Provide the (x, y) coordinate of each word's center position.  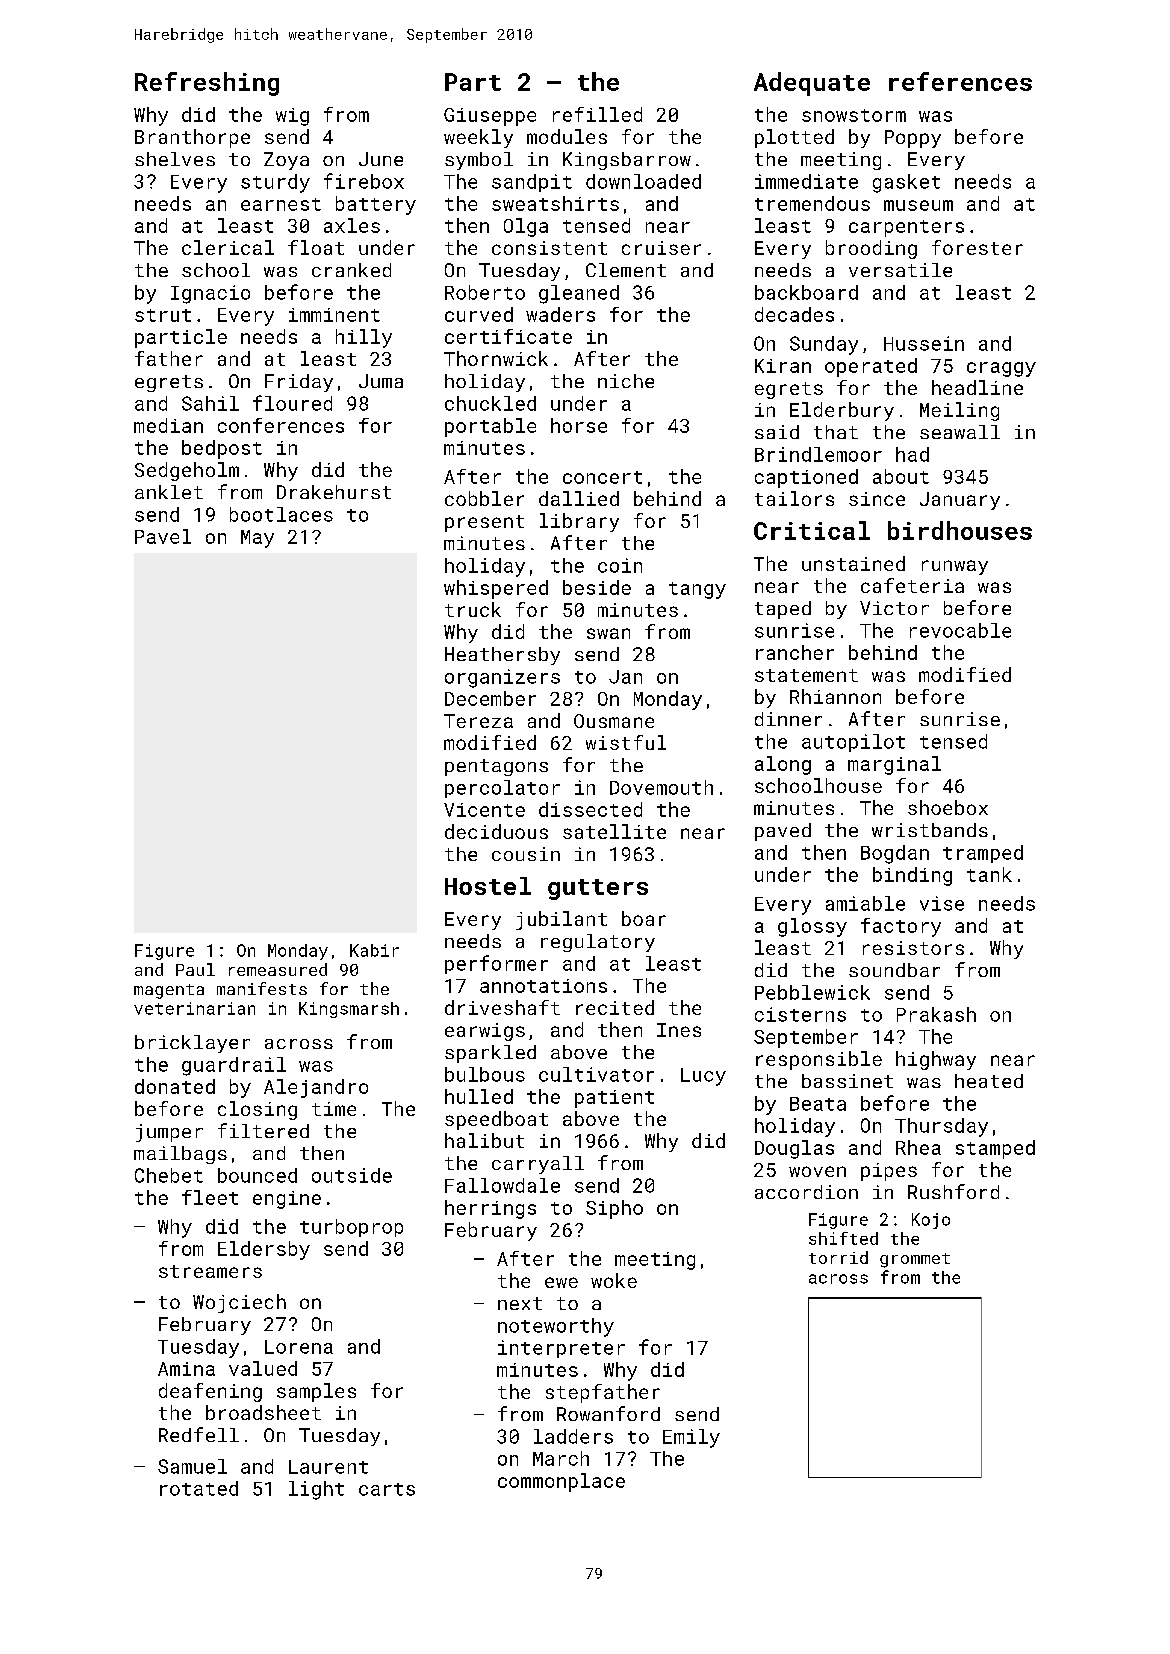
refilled (597, 114)
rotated (199, 1488)
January (960, 501)
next (520, 1303)
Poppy (913, 139)
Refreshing (207, 84)
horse (579, 425)
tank (989, 874)
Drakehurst (334, 492)
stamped (995, 1149)
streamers (210, 1271)
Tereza (478, 721)
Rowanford (608, 1413)
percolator (502, 789)
